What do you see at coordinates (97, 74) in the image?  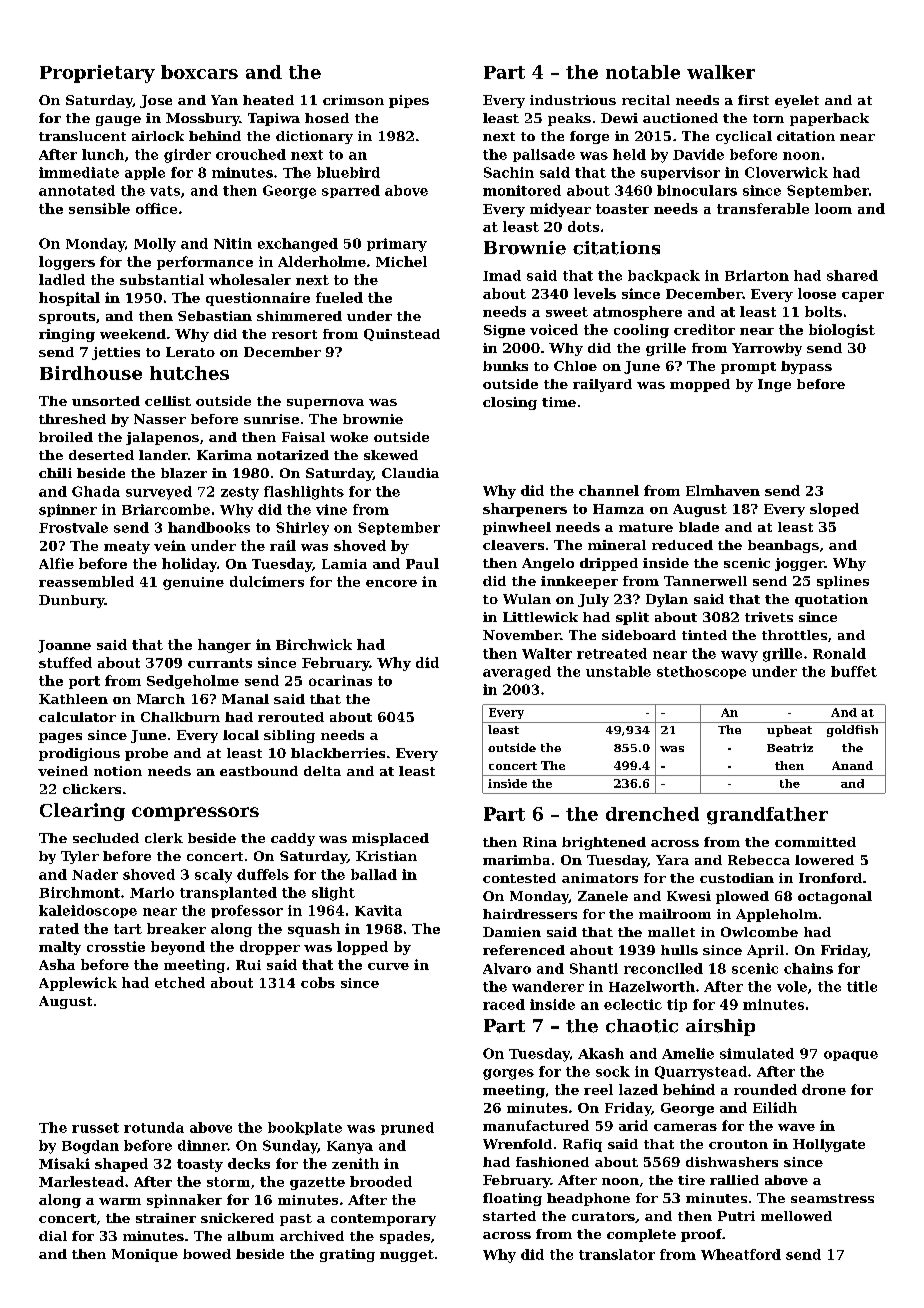 I see `Proprietary` at bounding box center [97, 74].
